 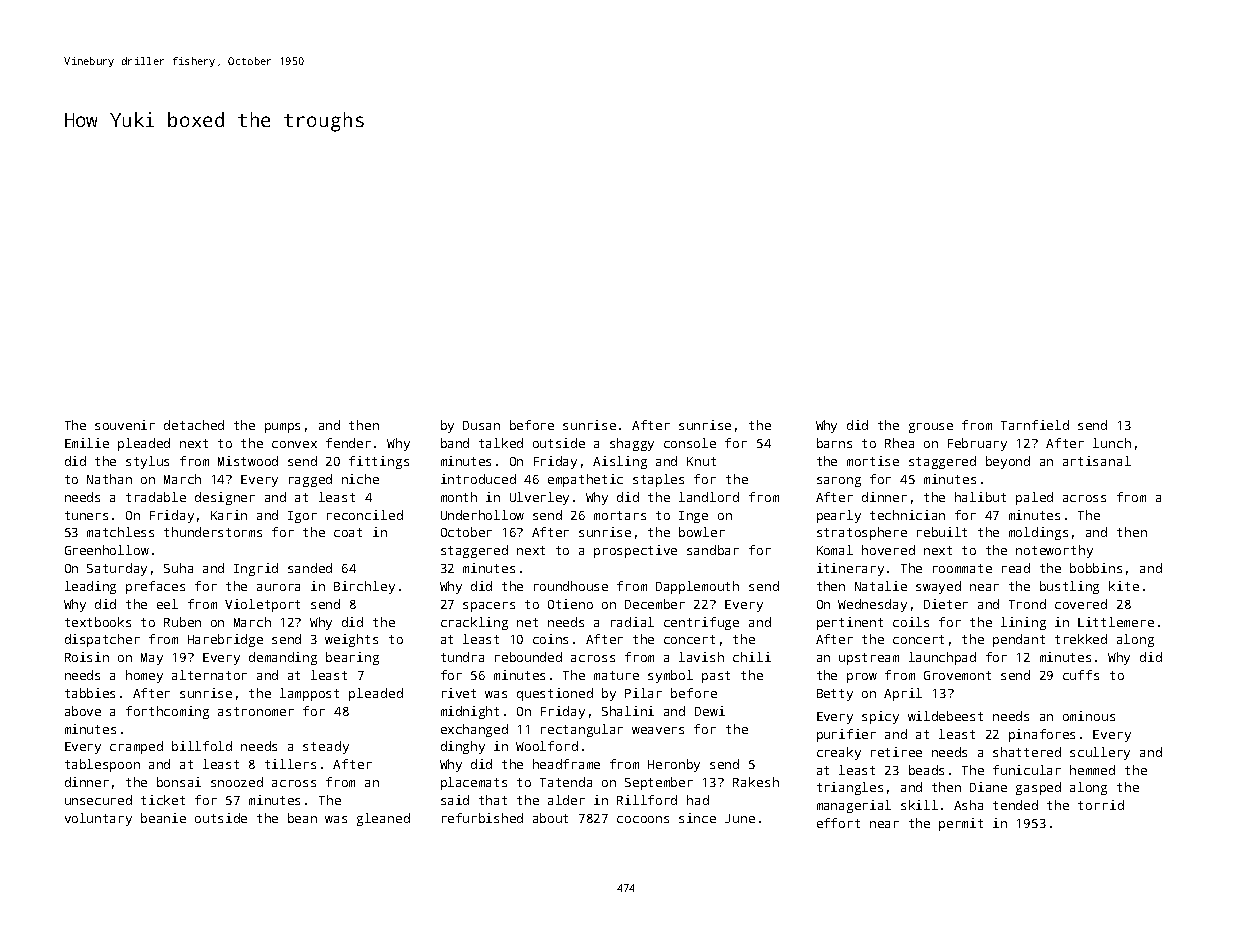 What do you see at coordinates (229, 515) in the screenshot?
I see `Karin` at bounding box center [229, 515].
